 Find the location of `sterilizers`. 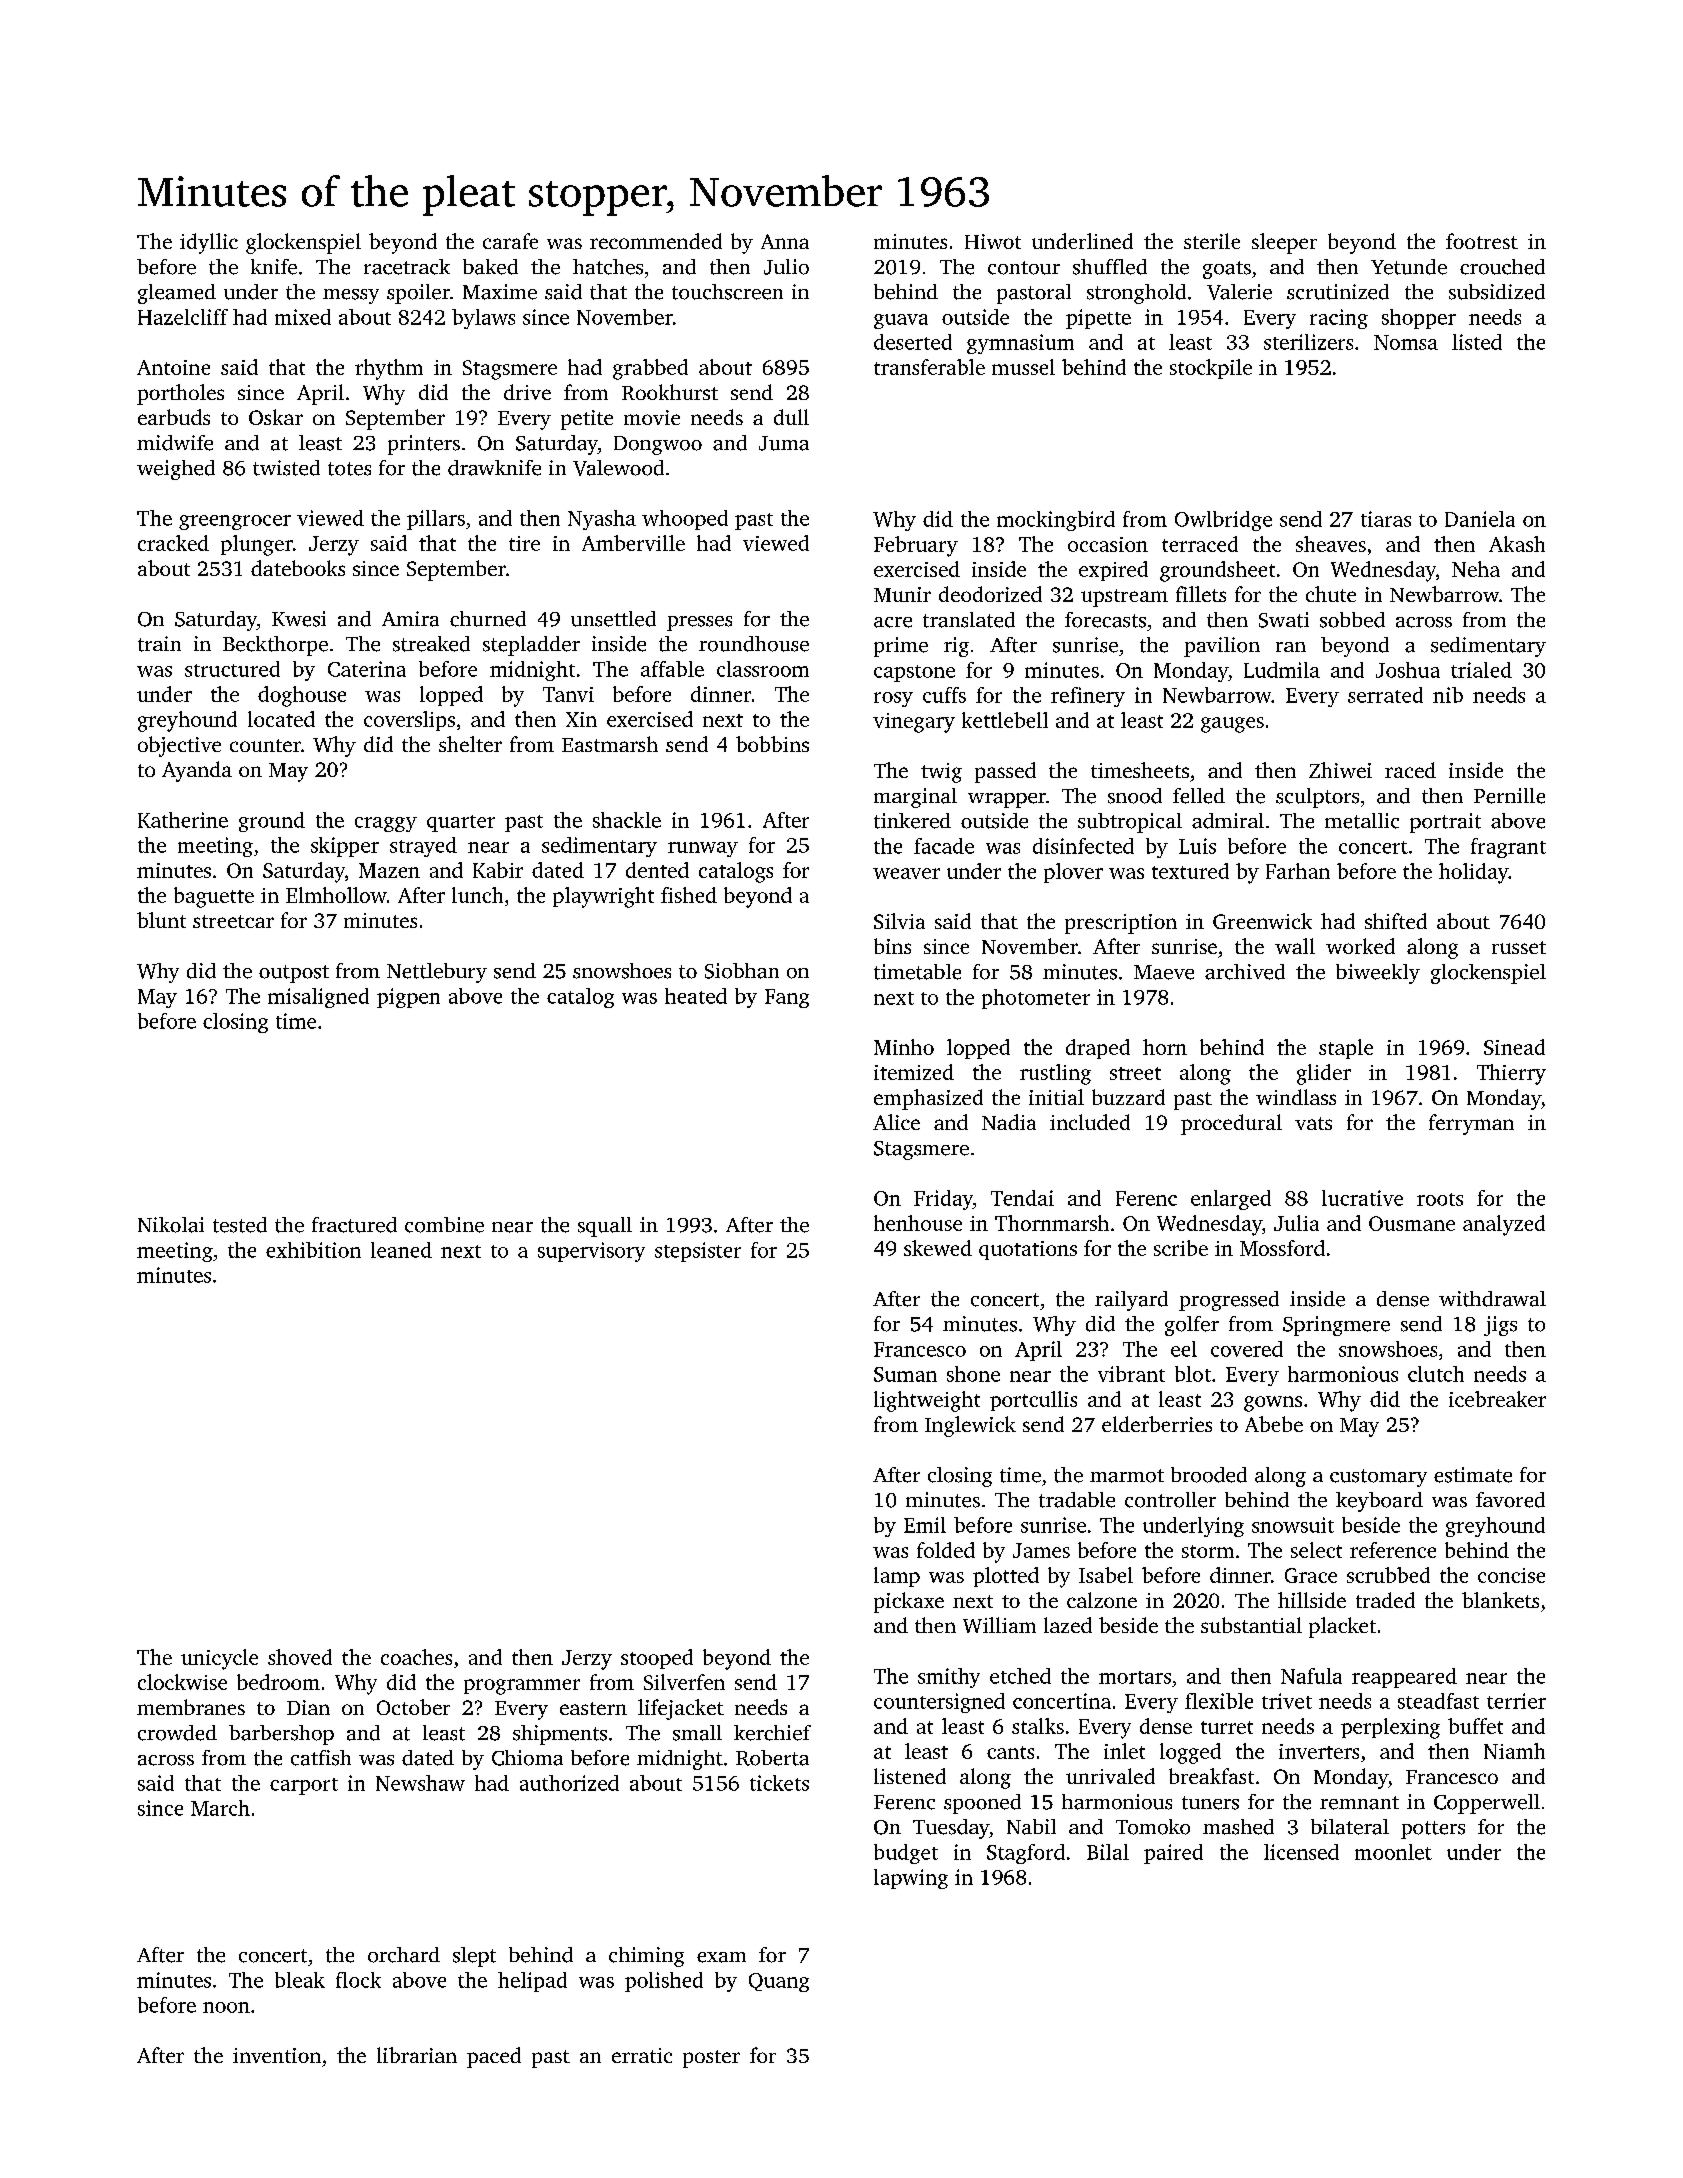

sterilizers is located at coordinates (1308, 342).
